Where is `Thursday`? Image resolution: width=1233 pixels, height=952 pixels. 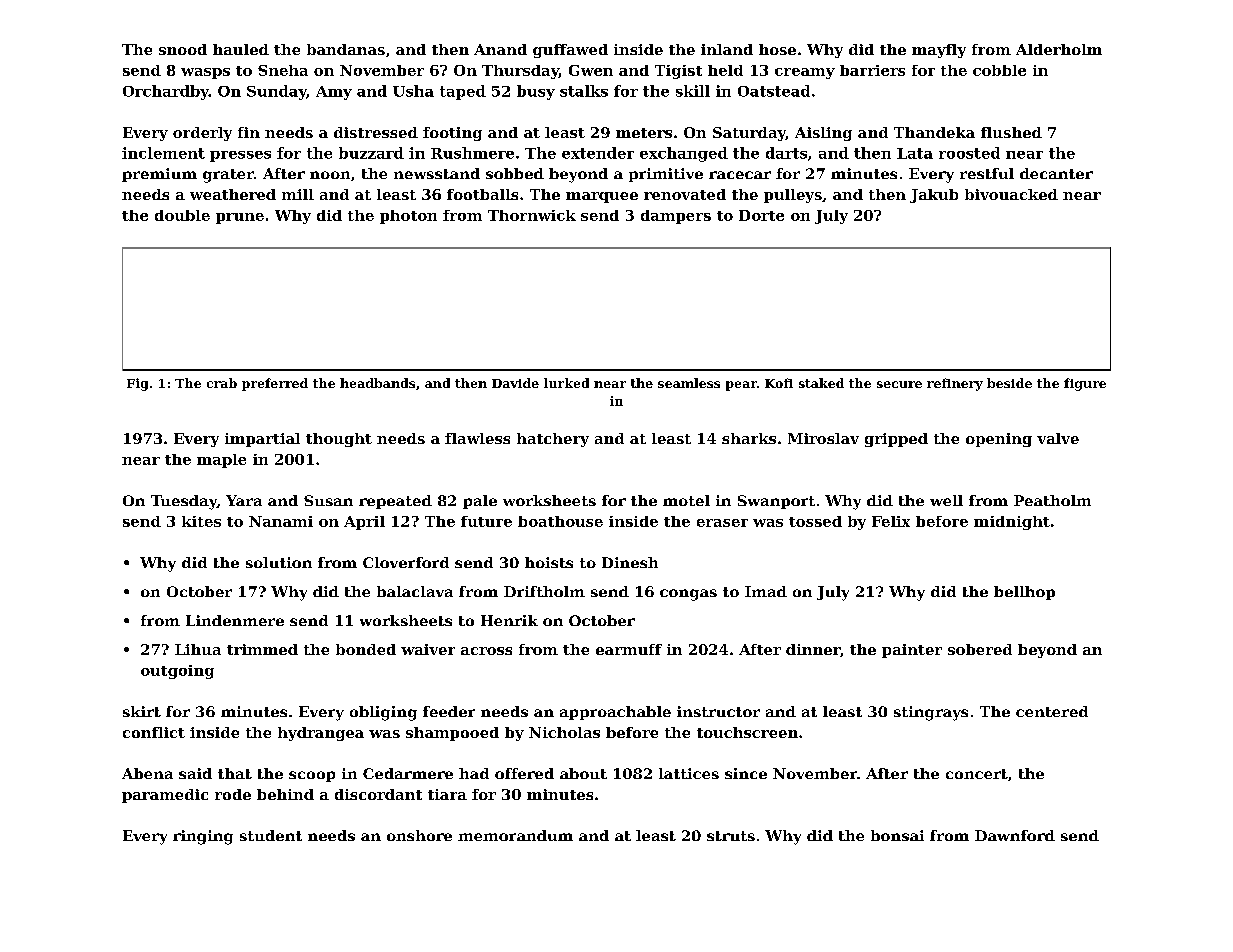
Thursday is located at coordinates (520, 72).
